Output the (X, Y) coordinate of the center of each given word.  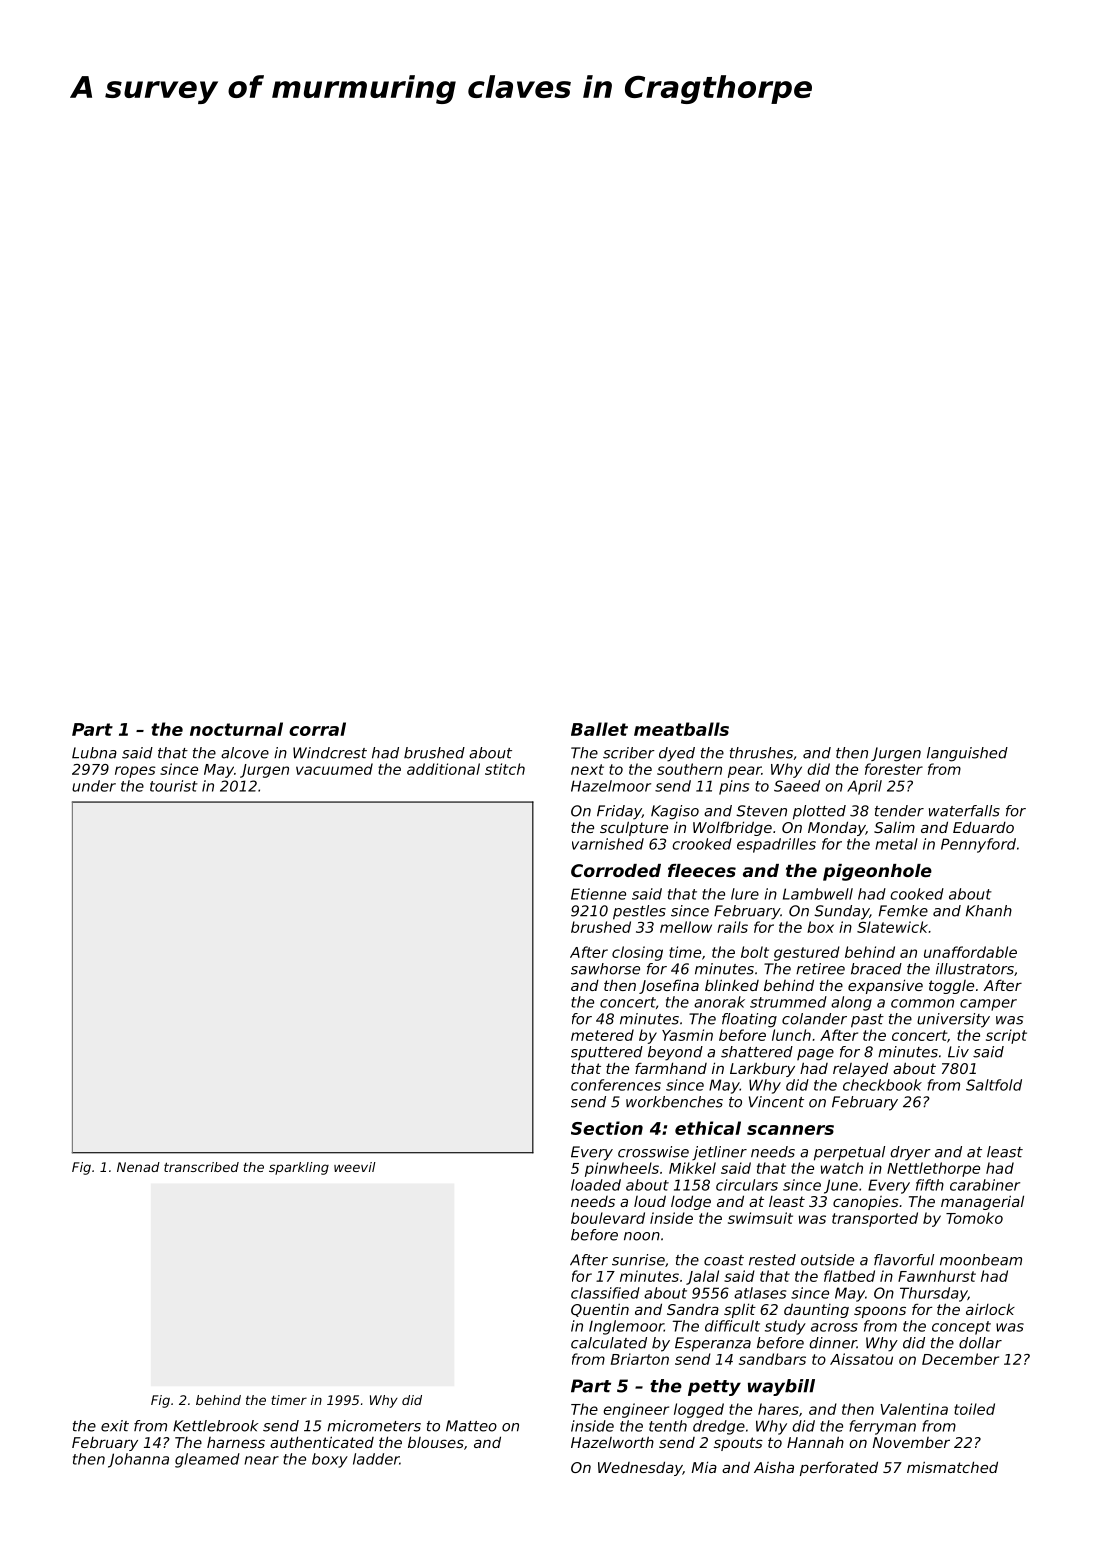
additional (443, 769)
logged (699, 1410)
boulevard (608, 1218)
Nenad (138, 1167)
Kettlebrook (216, 1426)
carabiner (985, 1185)
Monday (837, 828)
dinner (833, 1343)
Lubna (94, 753)
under (94, 786)
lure (745, 894)
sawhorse (605, 969)
